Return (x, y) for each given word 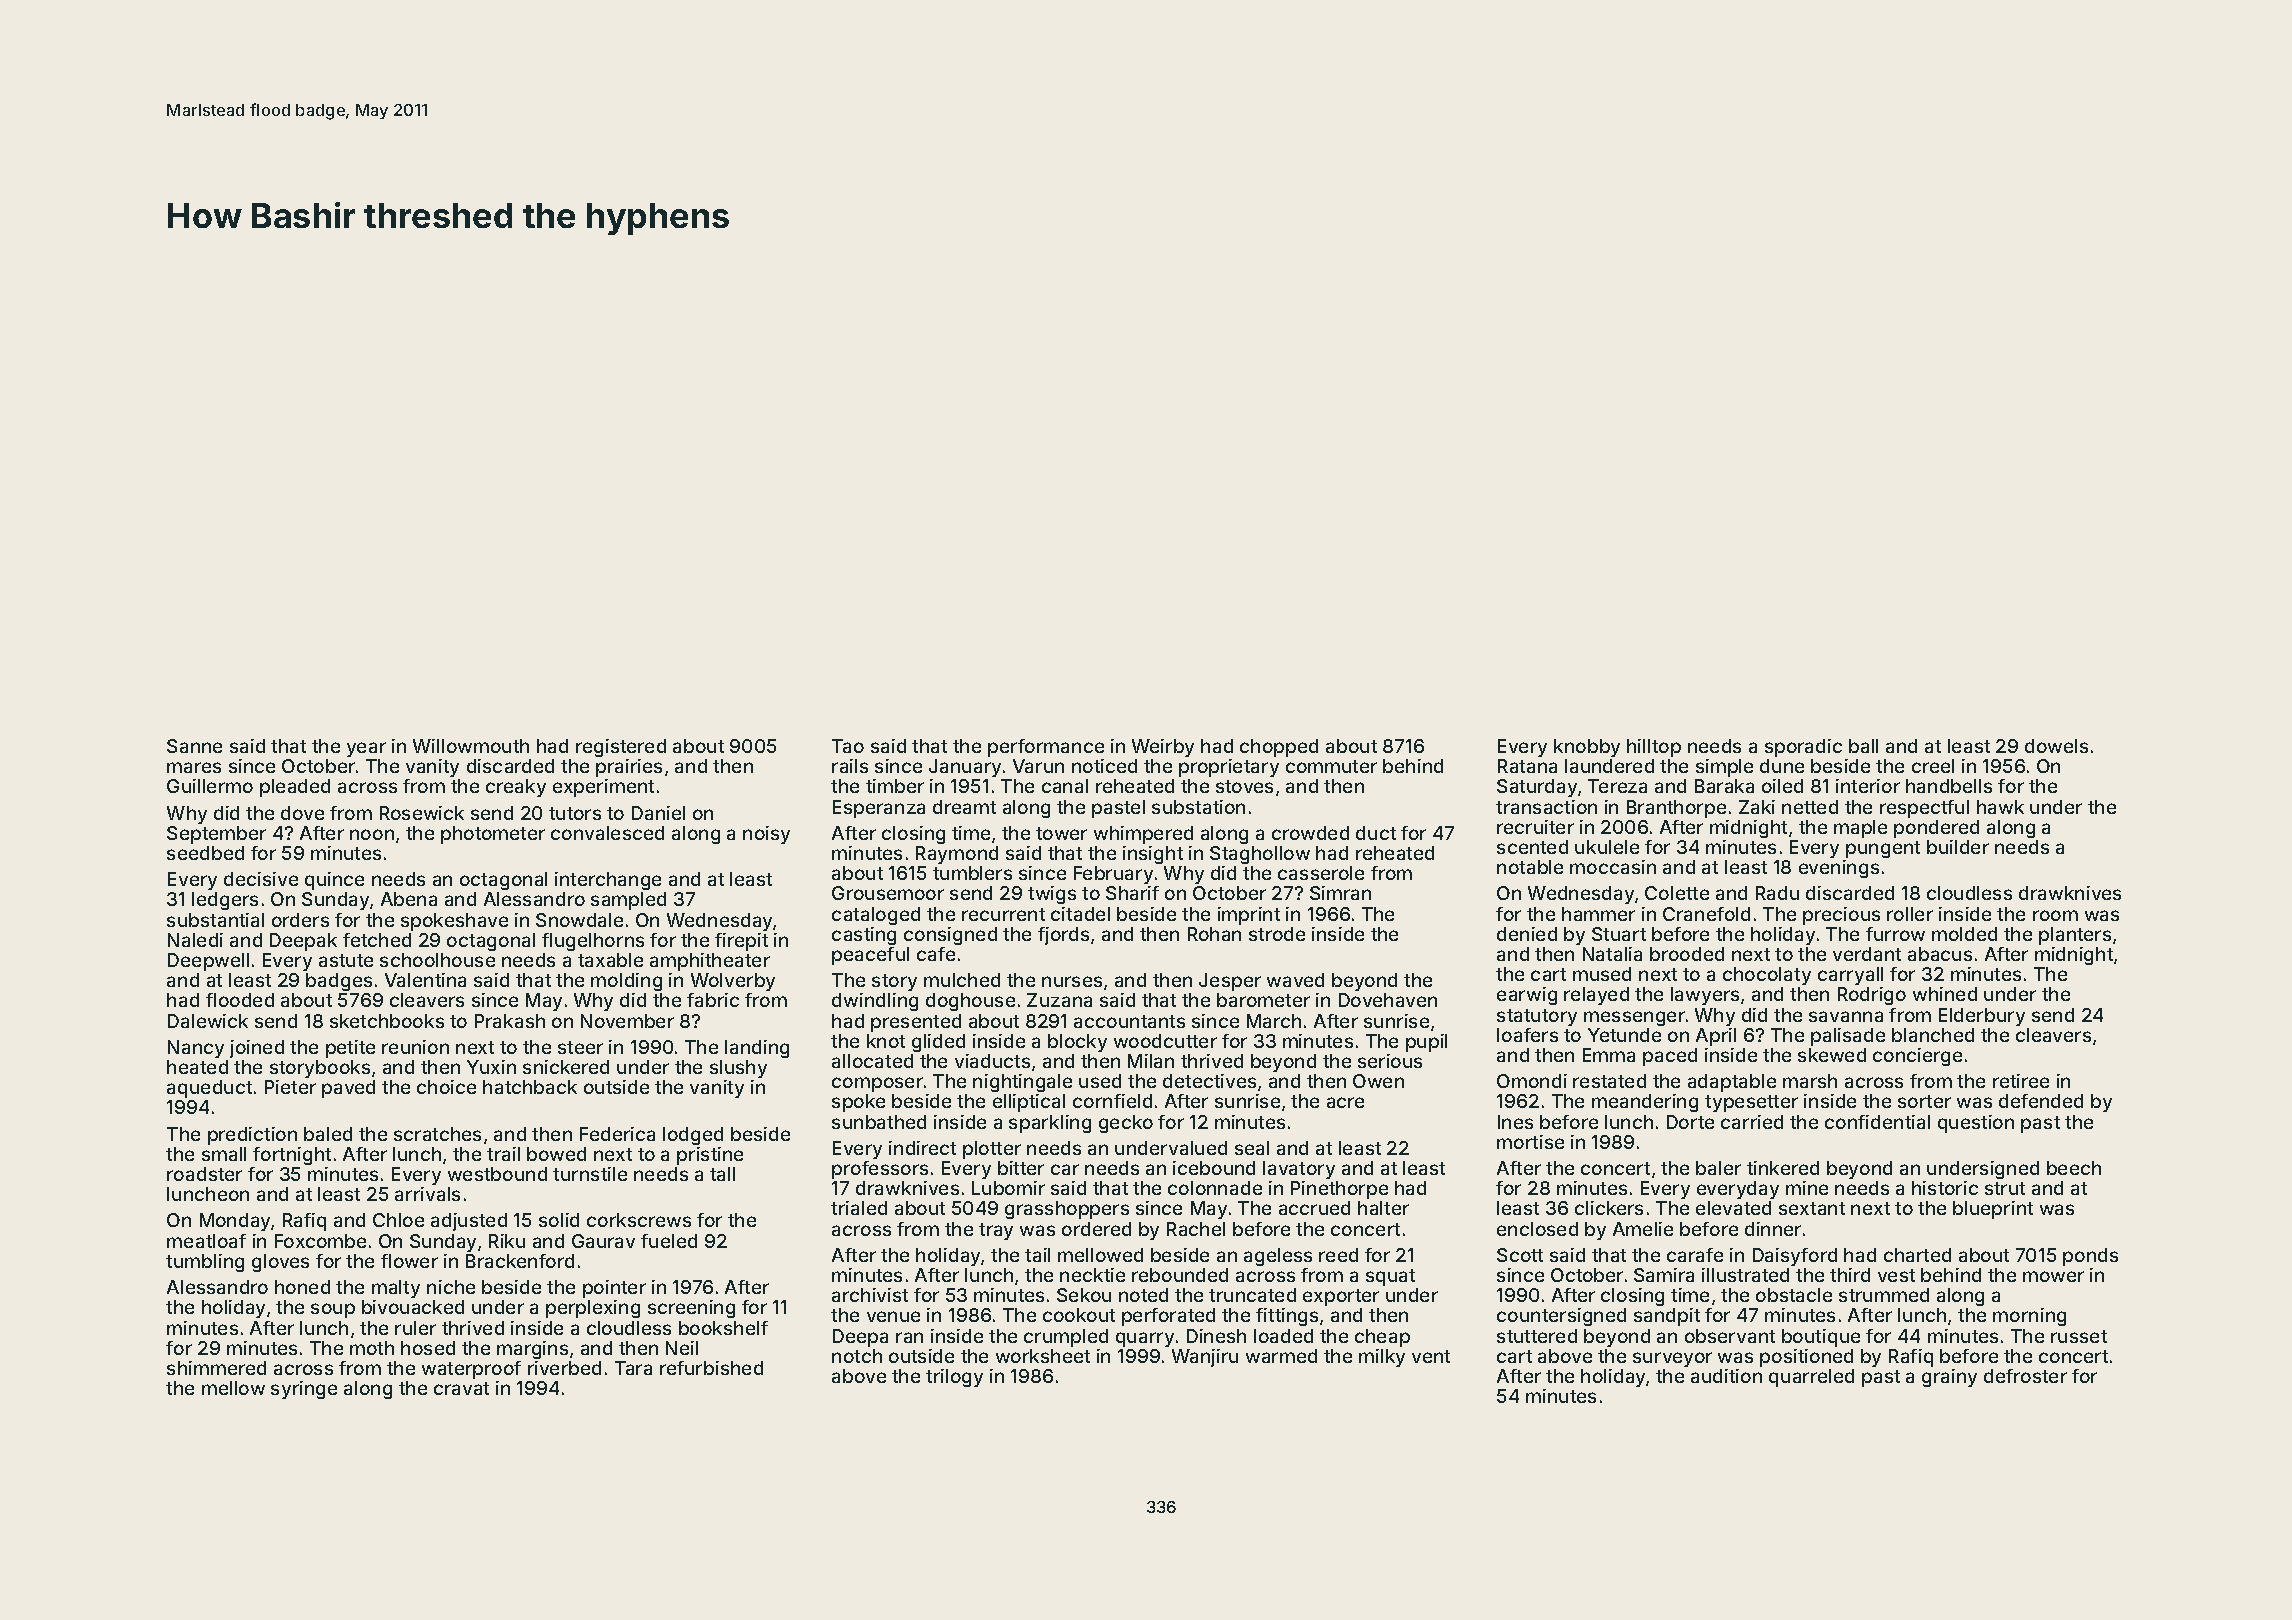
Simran (1340, 893)
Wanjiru (1205, 1358)
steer (580, 1047)
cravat (461, 1388)
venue (893, 1316)
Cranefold (1706, 914)
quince (334, 881)
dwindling (875, 1002)
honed (302, 1287)
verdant (1867, 954)
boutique (1821, 1338)
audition (1726, 1376)
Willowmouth (471, 746)
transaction (1546, 807)
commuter (1331, 766)
